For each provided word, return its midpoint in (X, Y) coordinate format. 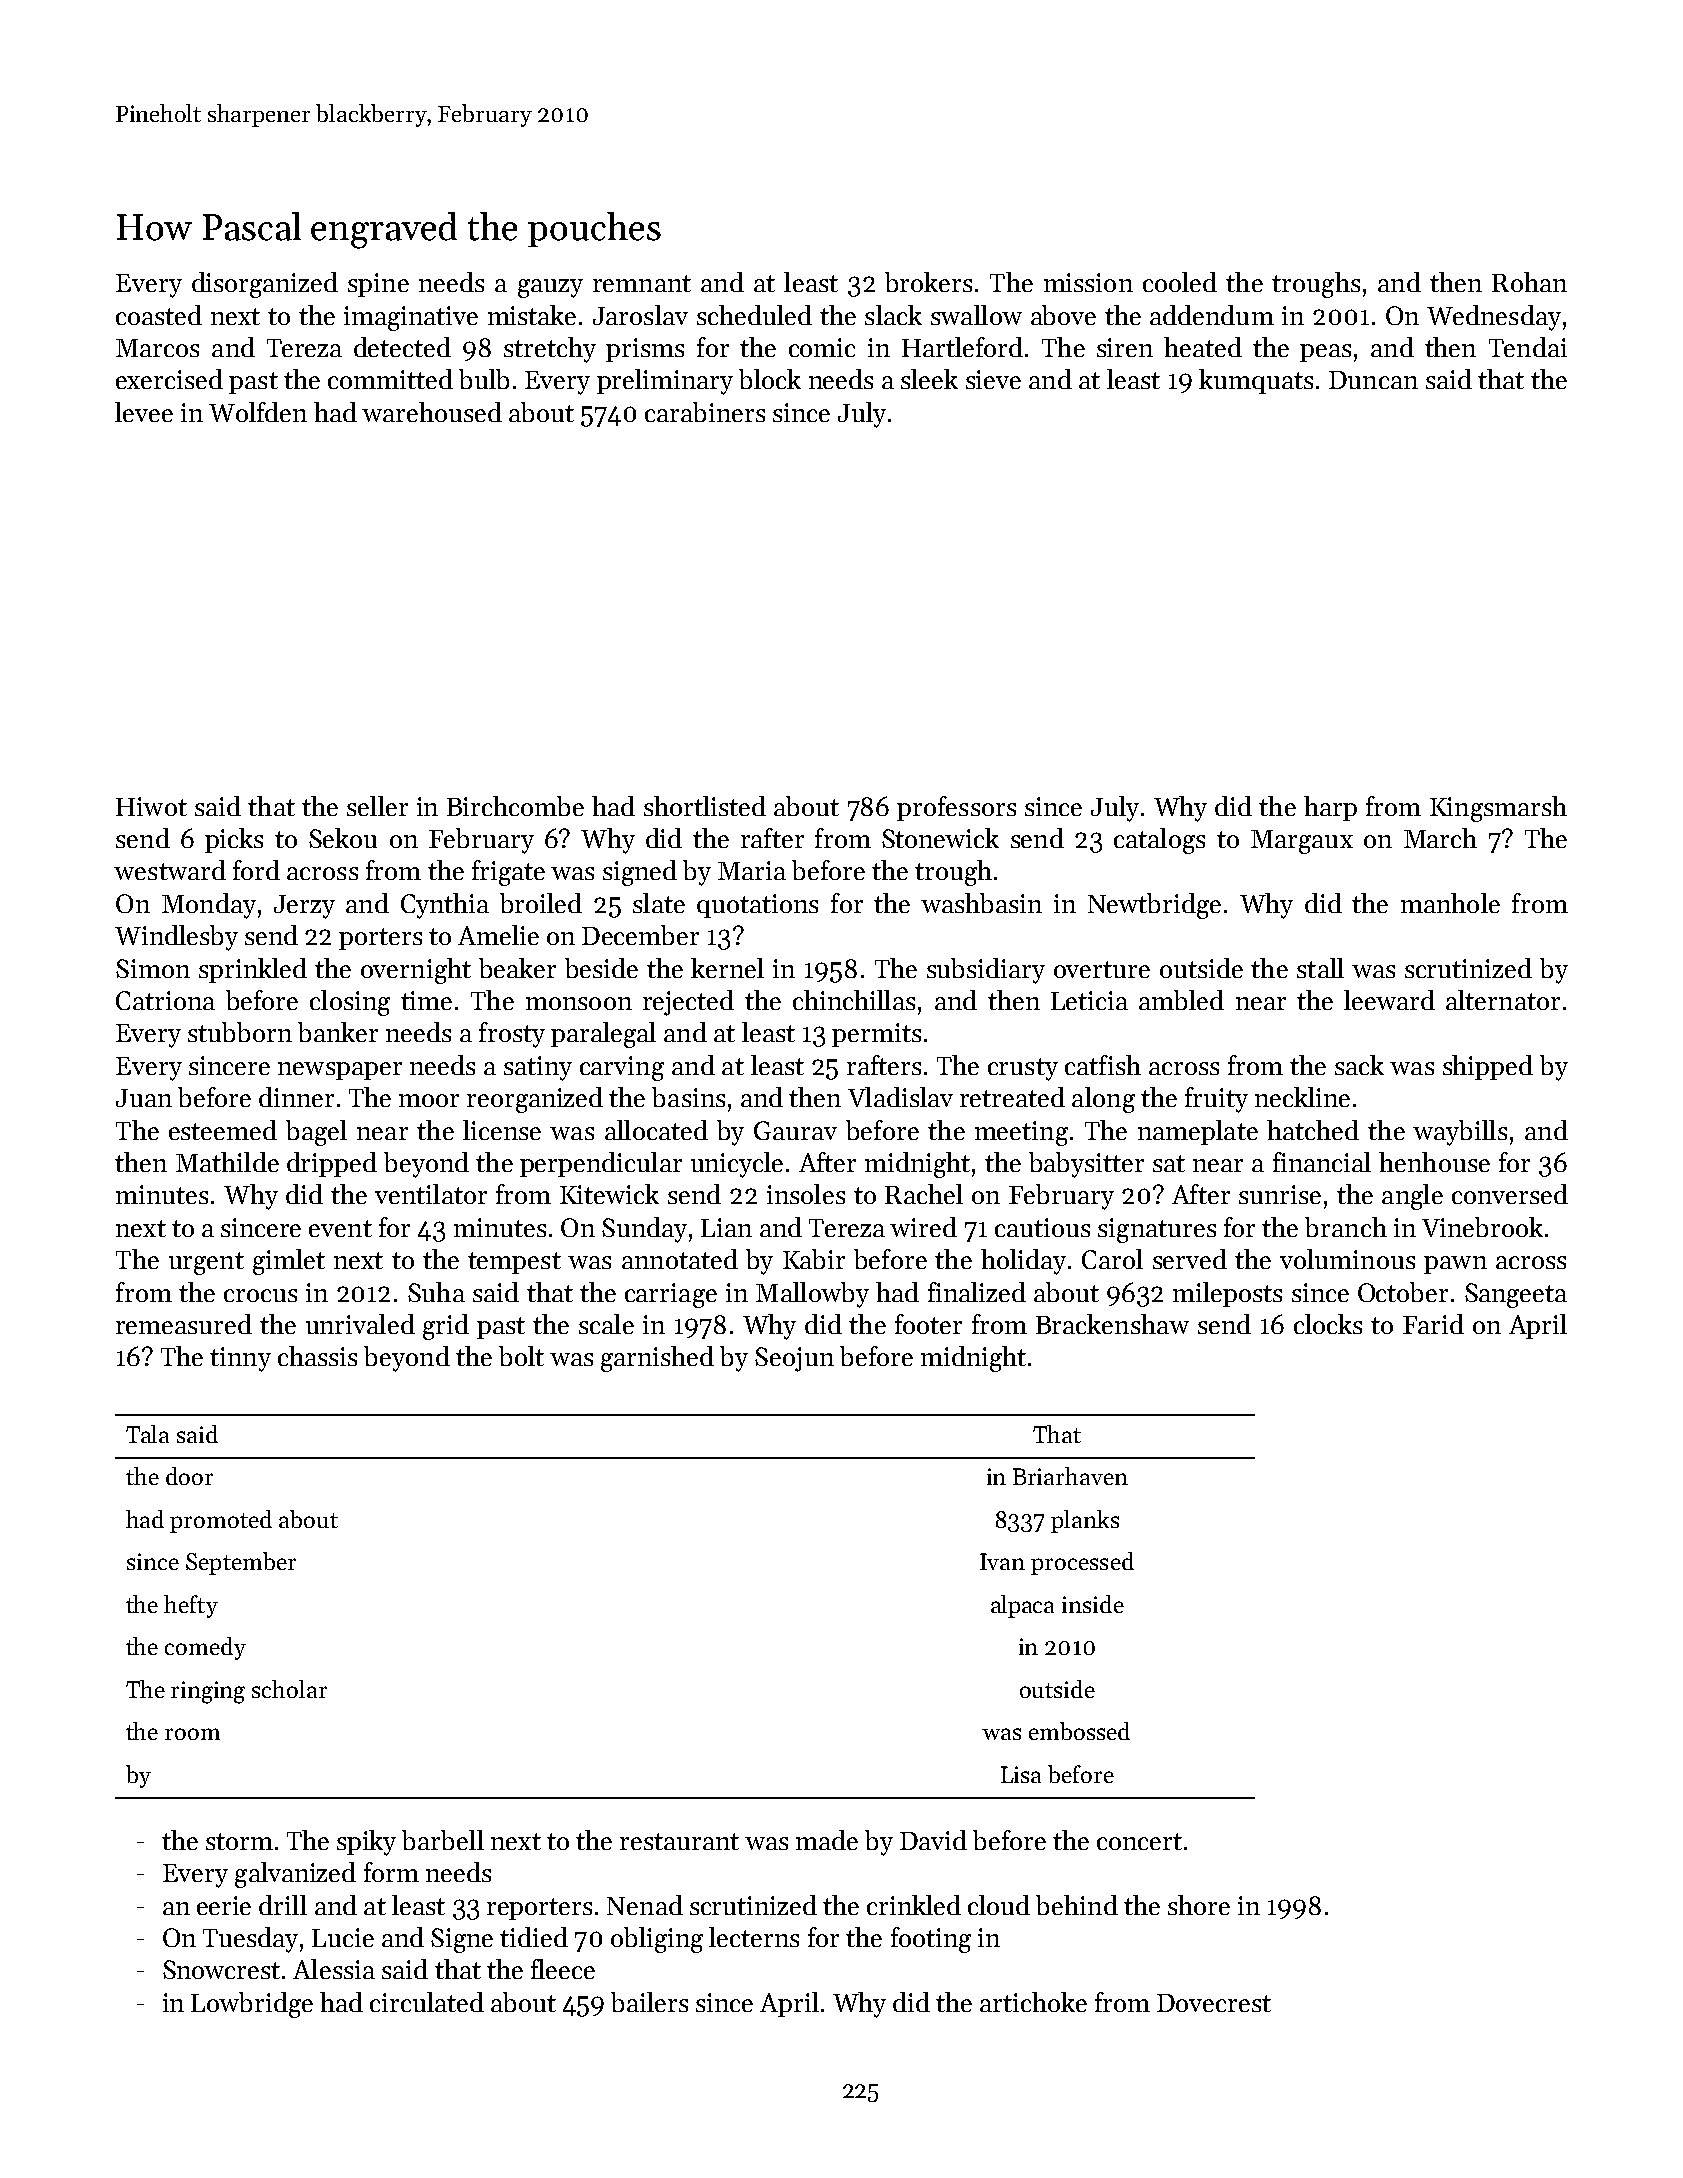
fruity (1216, 1100)
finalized (977, 1292)
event (340, 1228)
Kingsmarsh (1498, 809)
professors (956, 808)
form (391, 1872)
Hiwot (151, 806)
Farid (1433, 1324)
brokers (928, 282)
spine (378, 285)
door (189, 1476)
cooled (1180, 282)
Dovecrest (1214, 2003)
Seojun (794, 1359)
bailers (649, 2002)
